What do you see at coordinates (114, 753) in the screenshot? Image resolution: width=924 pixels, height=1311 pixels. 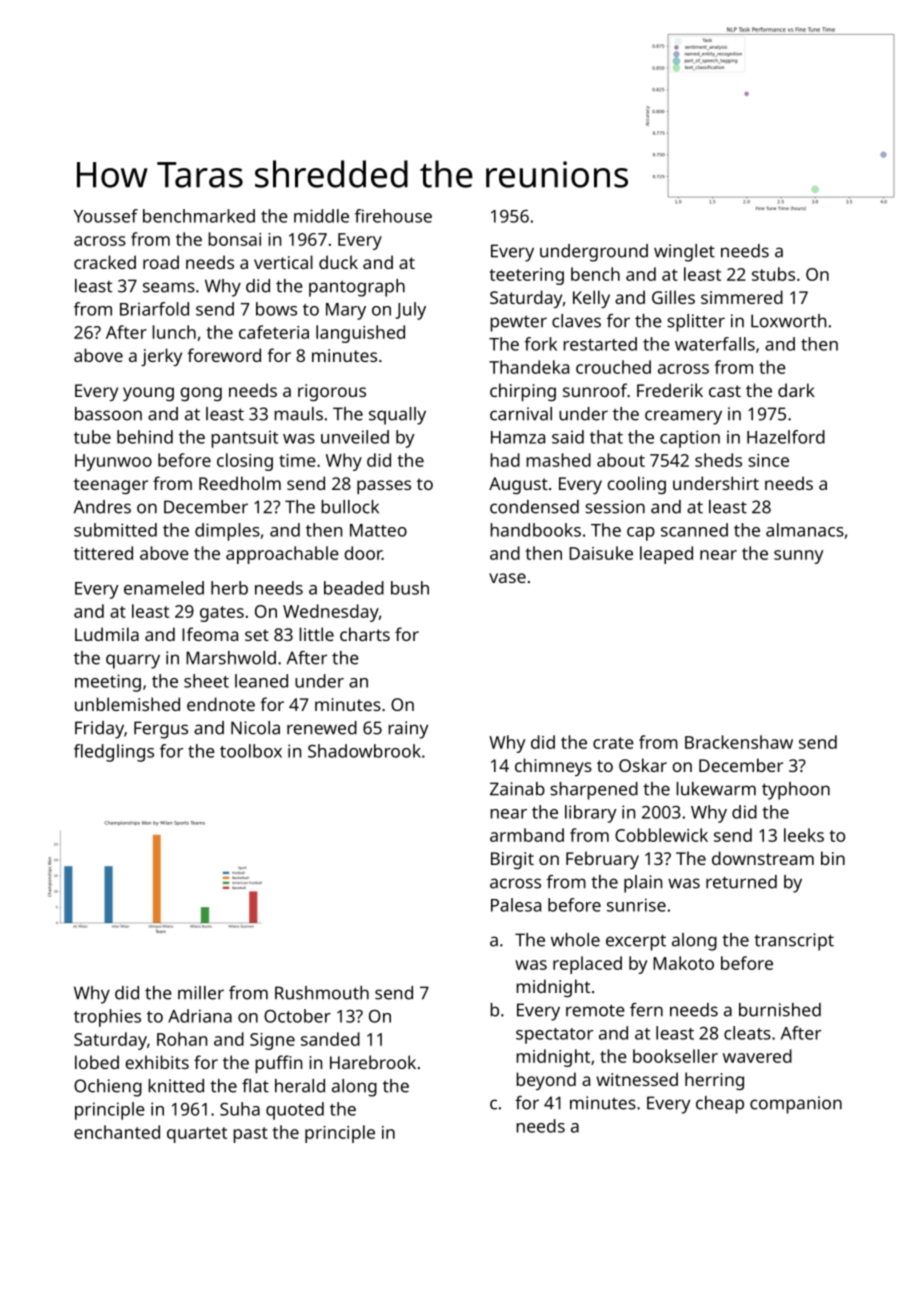 I see `fledglings` at bounding box center [114, 753].
